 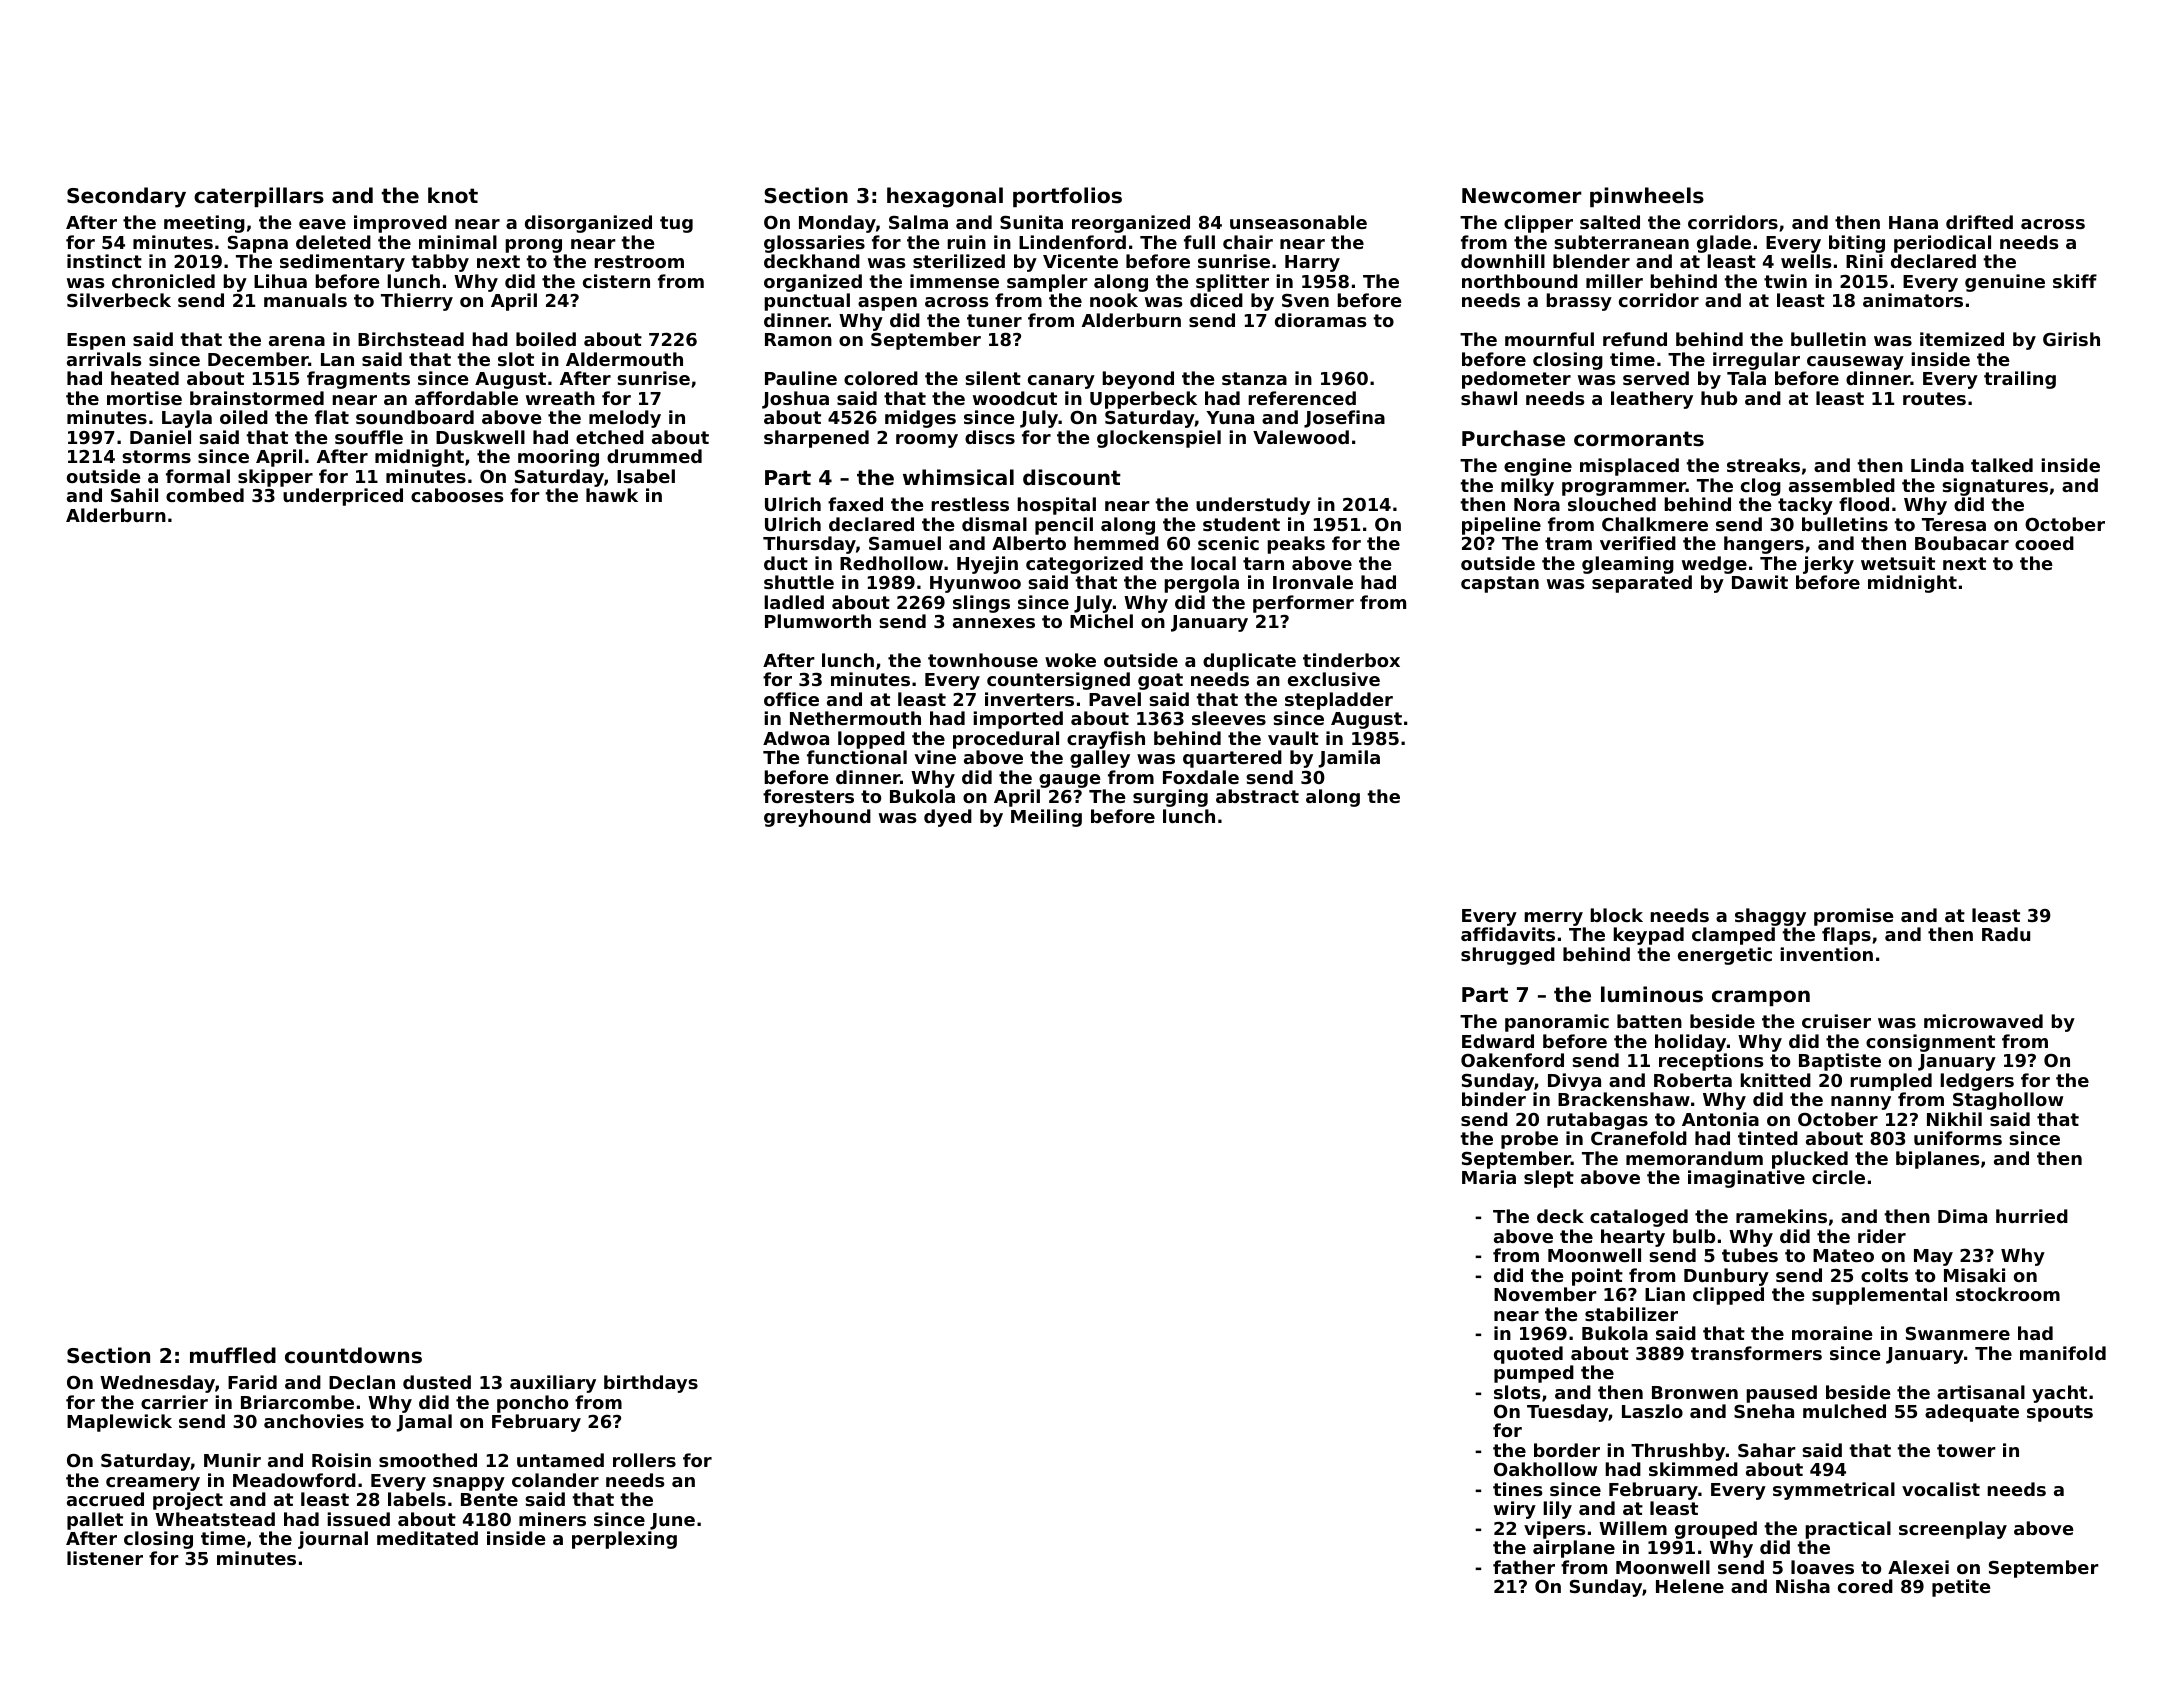 I want to click on Hana, so click(x=1913, y=222).
